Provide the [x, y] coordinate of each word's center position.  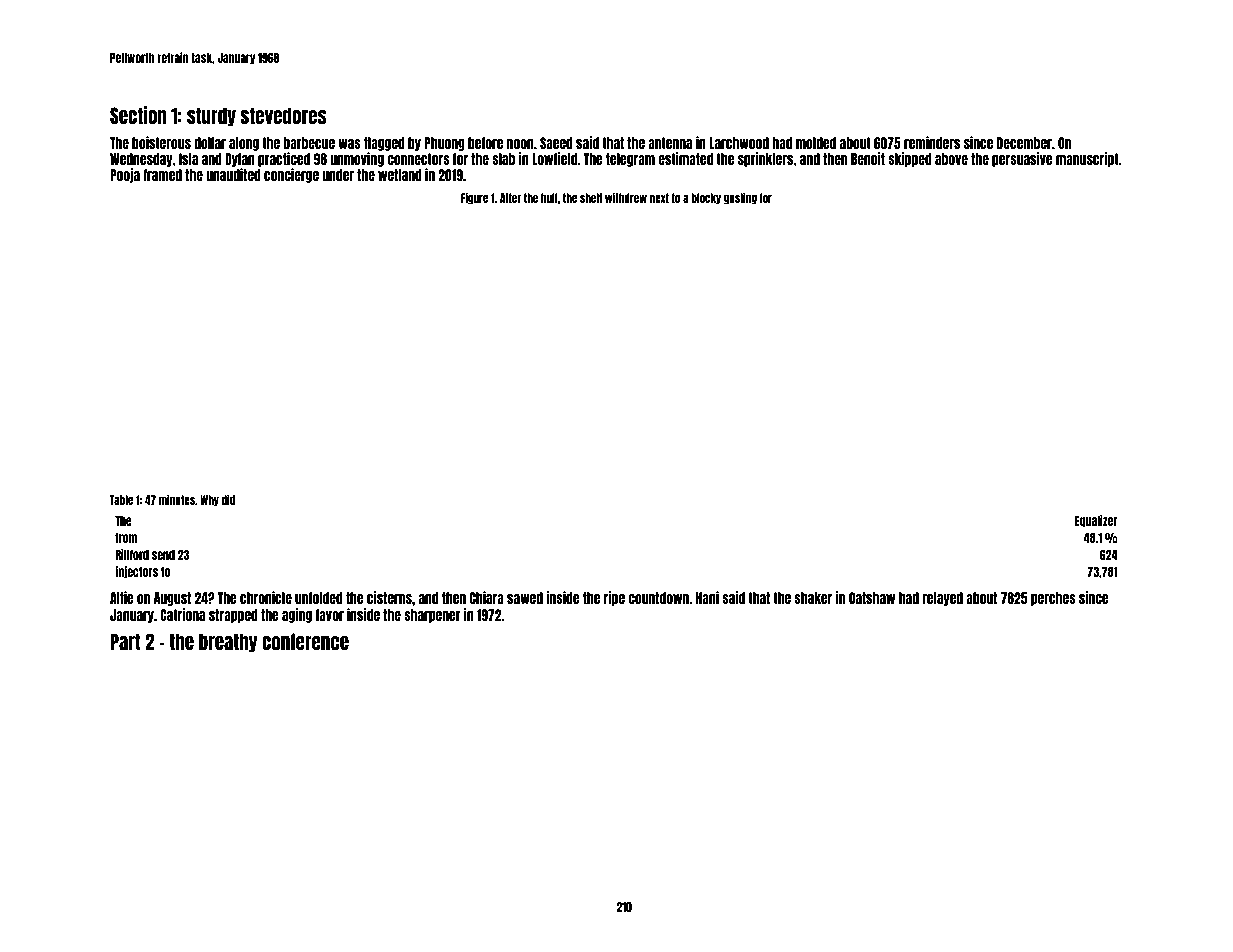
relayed [942, 599]
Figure [474, 198]
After [510, 198]
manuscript [1087, 159]
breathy [228, 643]
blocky [706, 199]
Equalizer [1096, 521]
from [126, 537]
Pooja [125, 175]
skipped [910, 159]
